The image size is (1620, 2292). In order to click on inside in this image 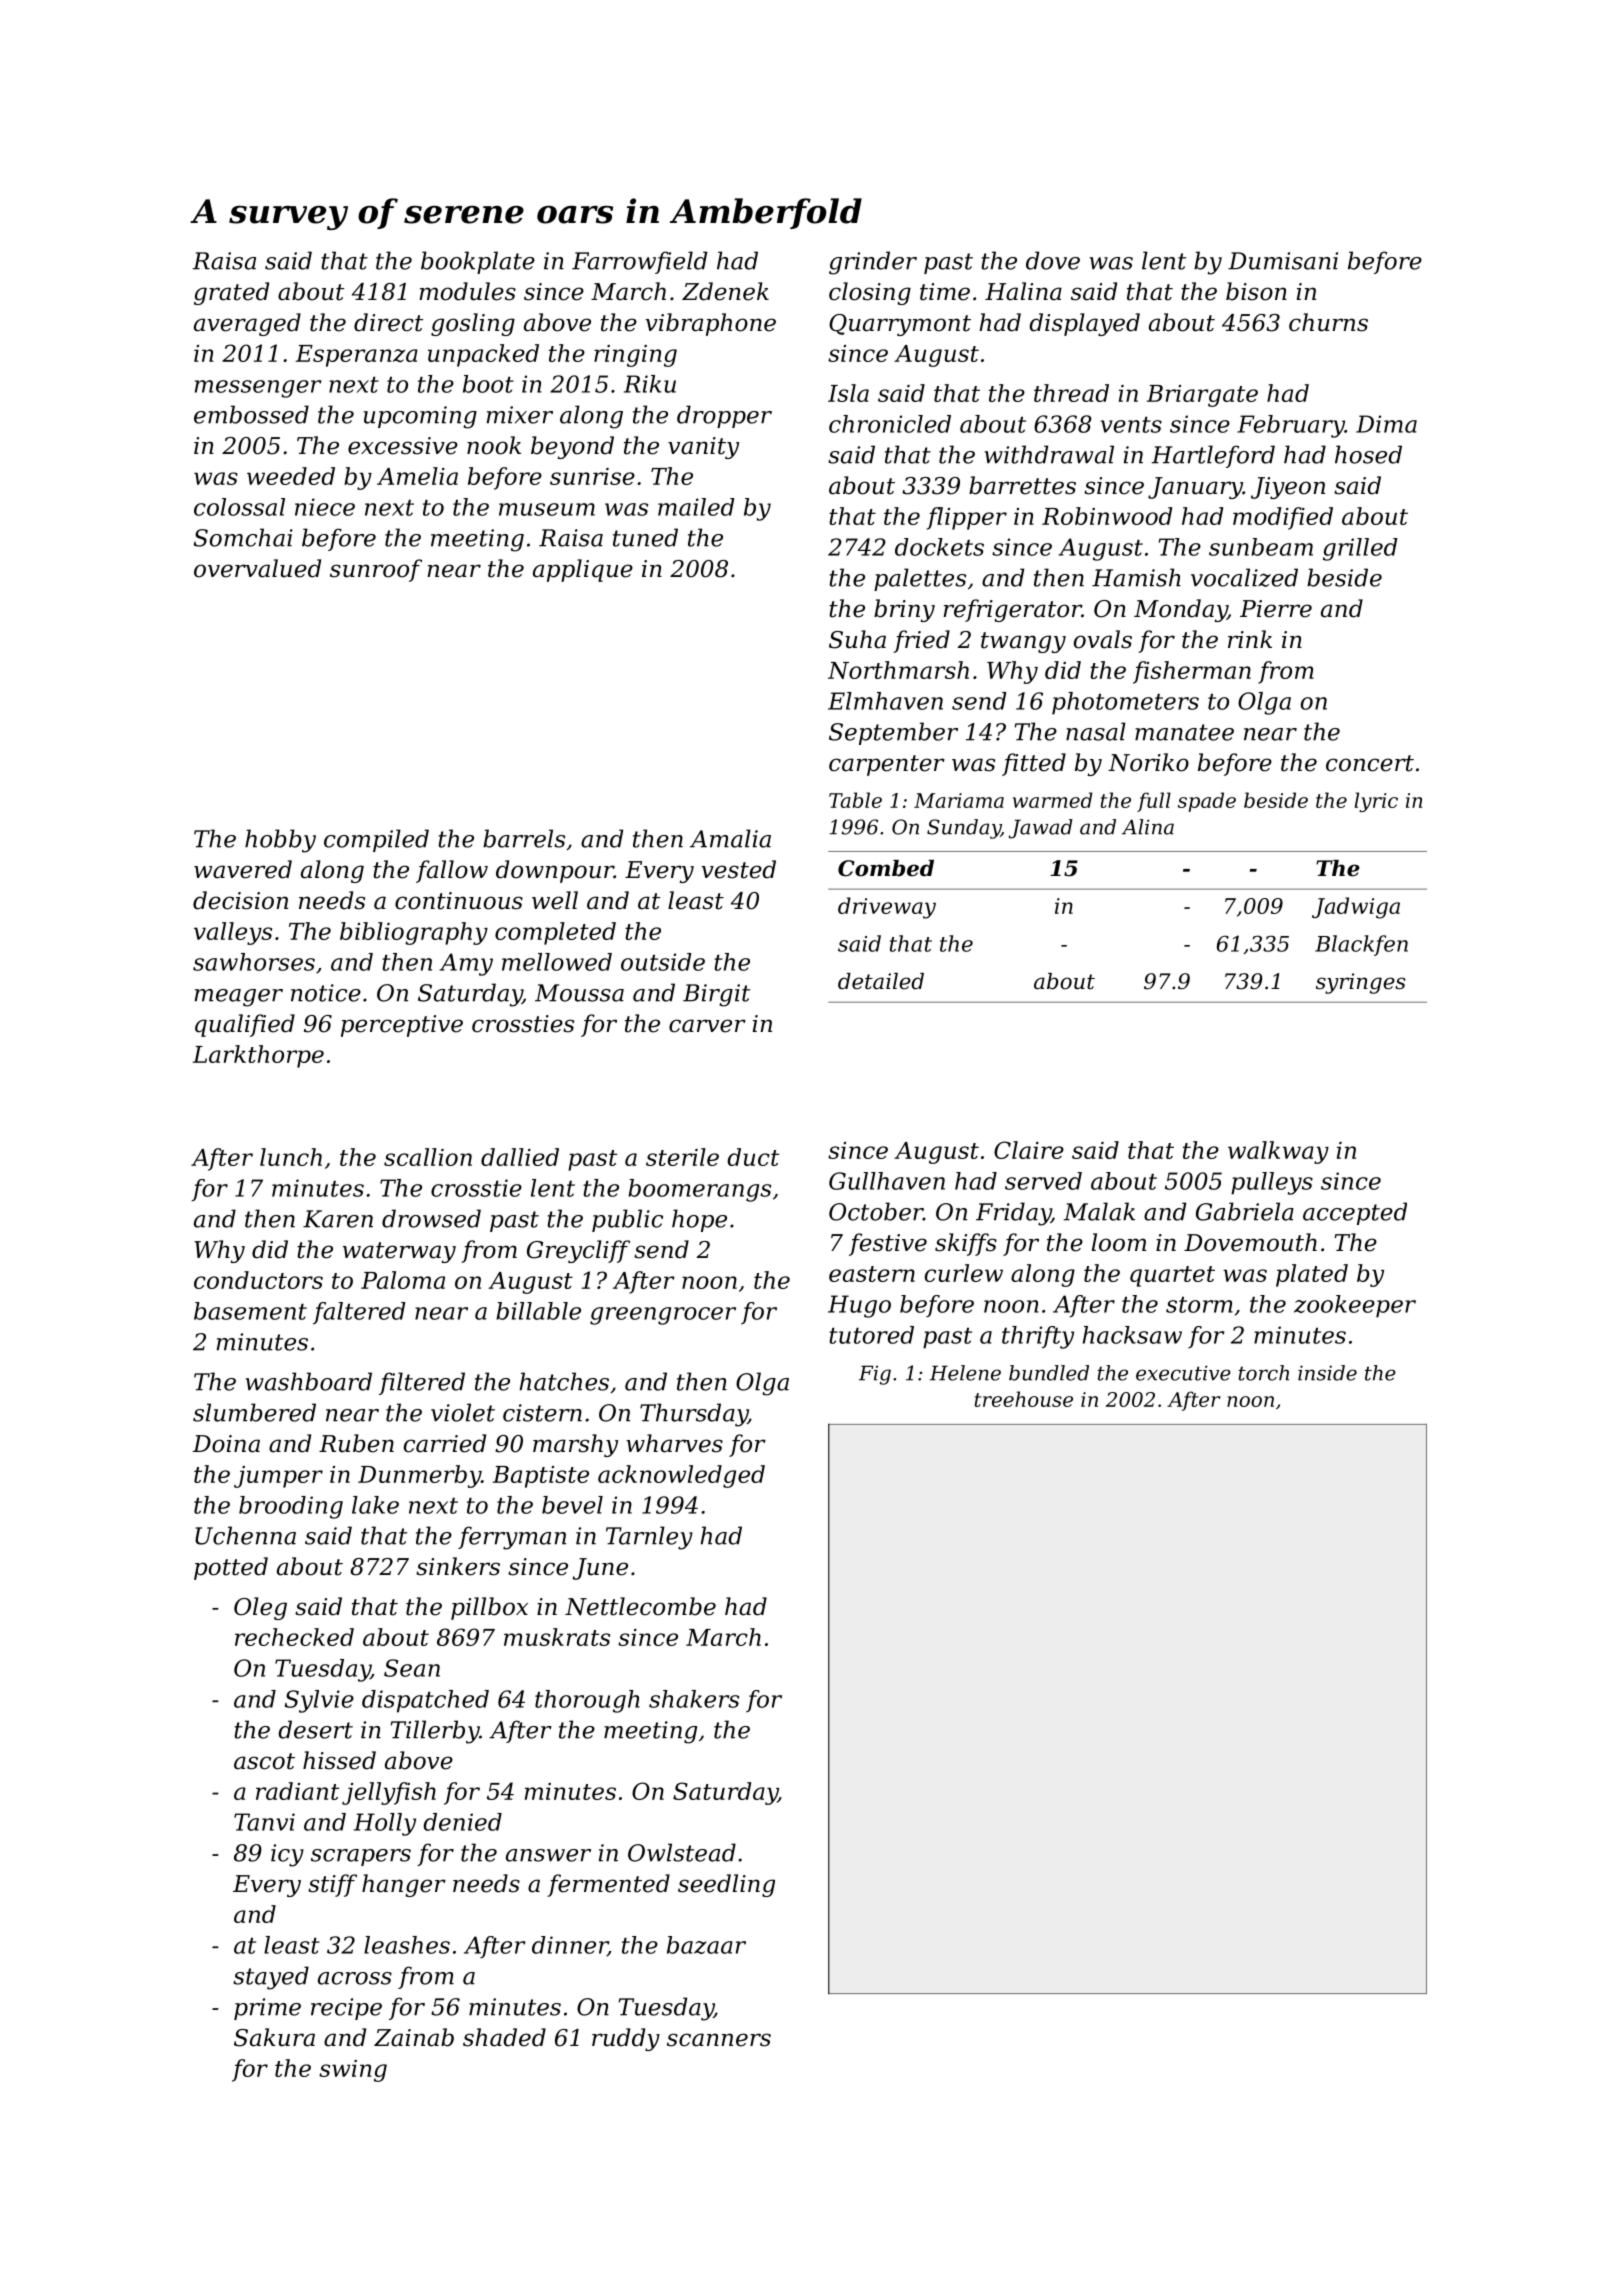, I will do `click(1327, 1373)`.
